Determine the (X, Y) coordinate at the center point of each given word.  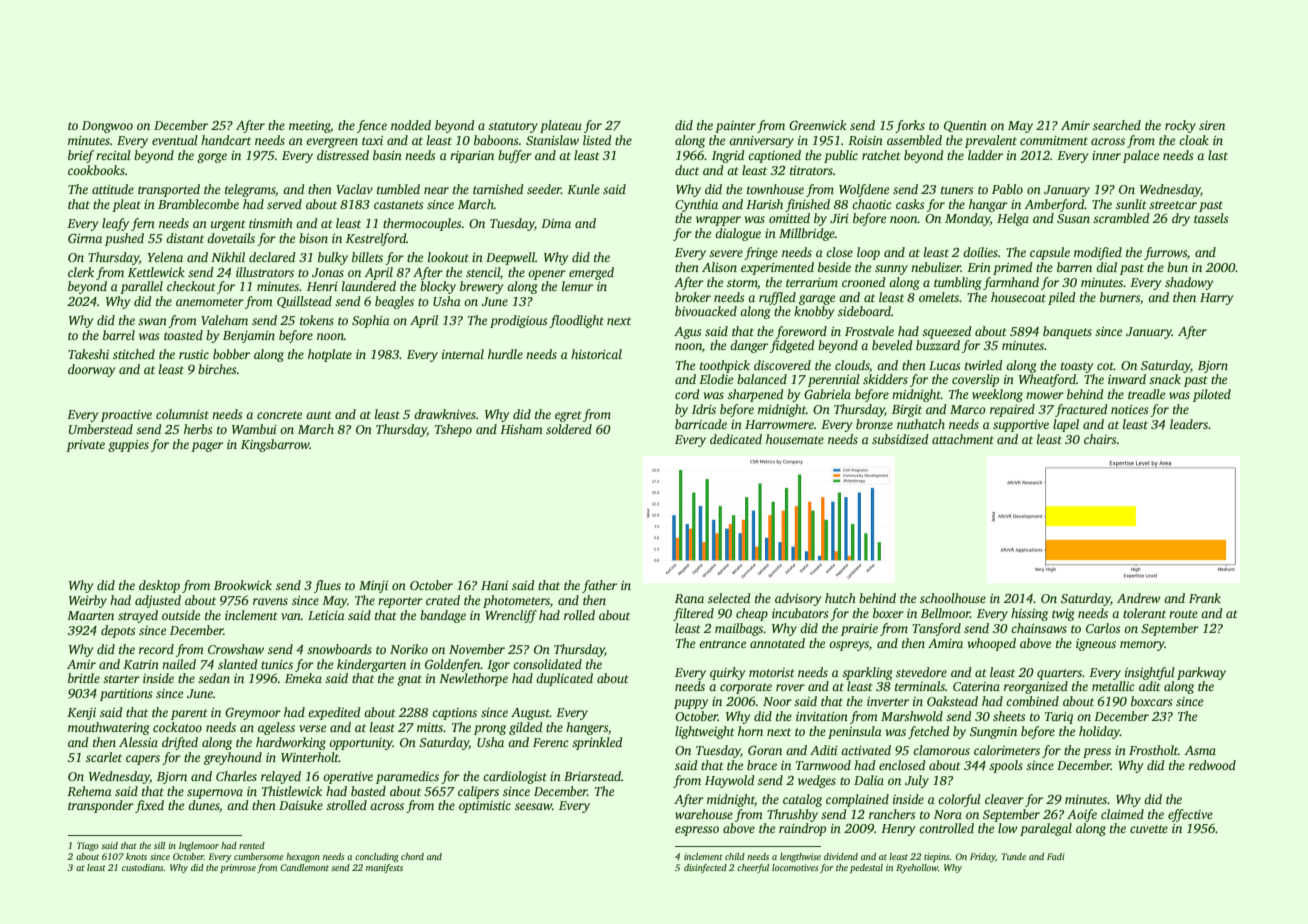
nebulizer (936, 267)
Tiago (88, 846)
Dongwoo (107, 127)
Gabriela (827, 394)
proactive (126, 416)
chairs (1100, 439)
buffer (515, 156)
